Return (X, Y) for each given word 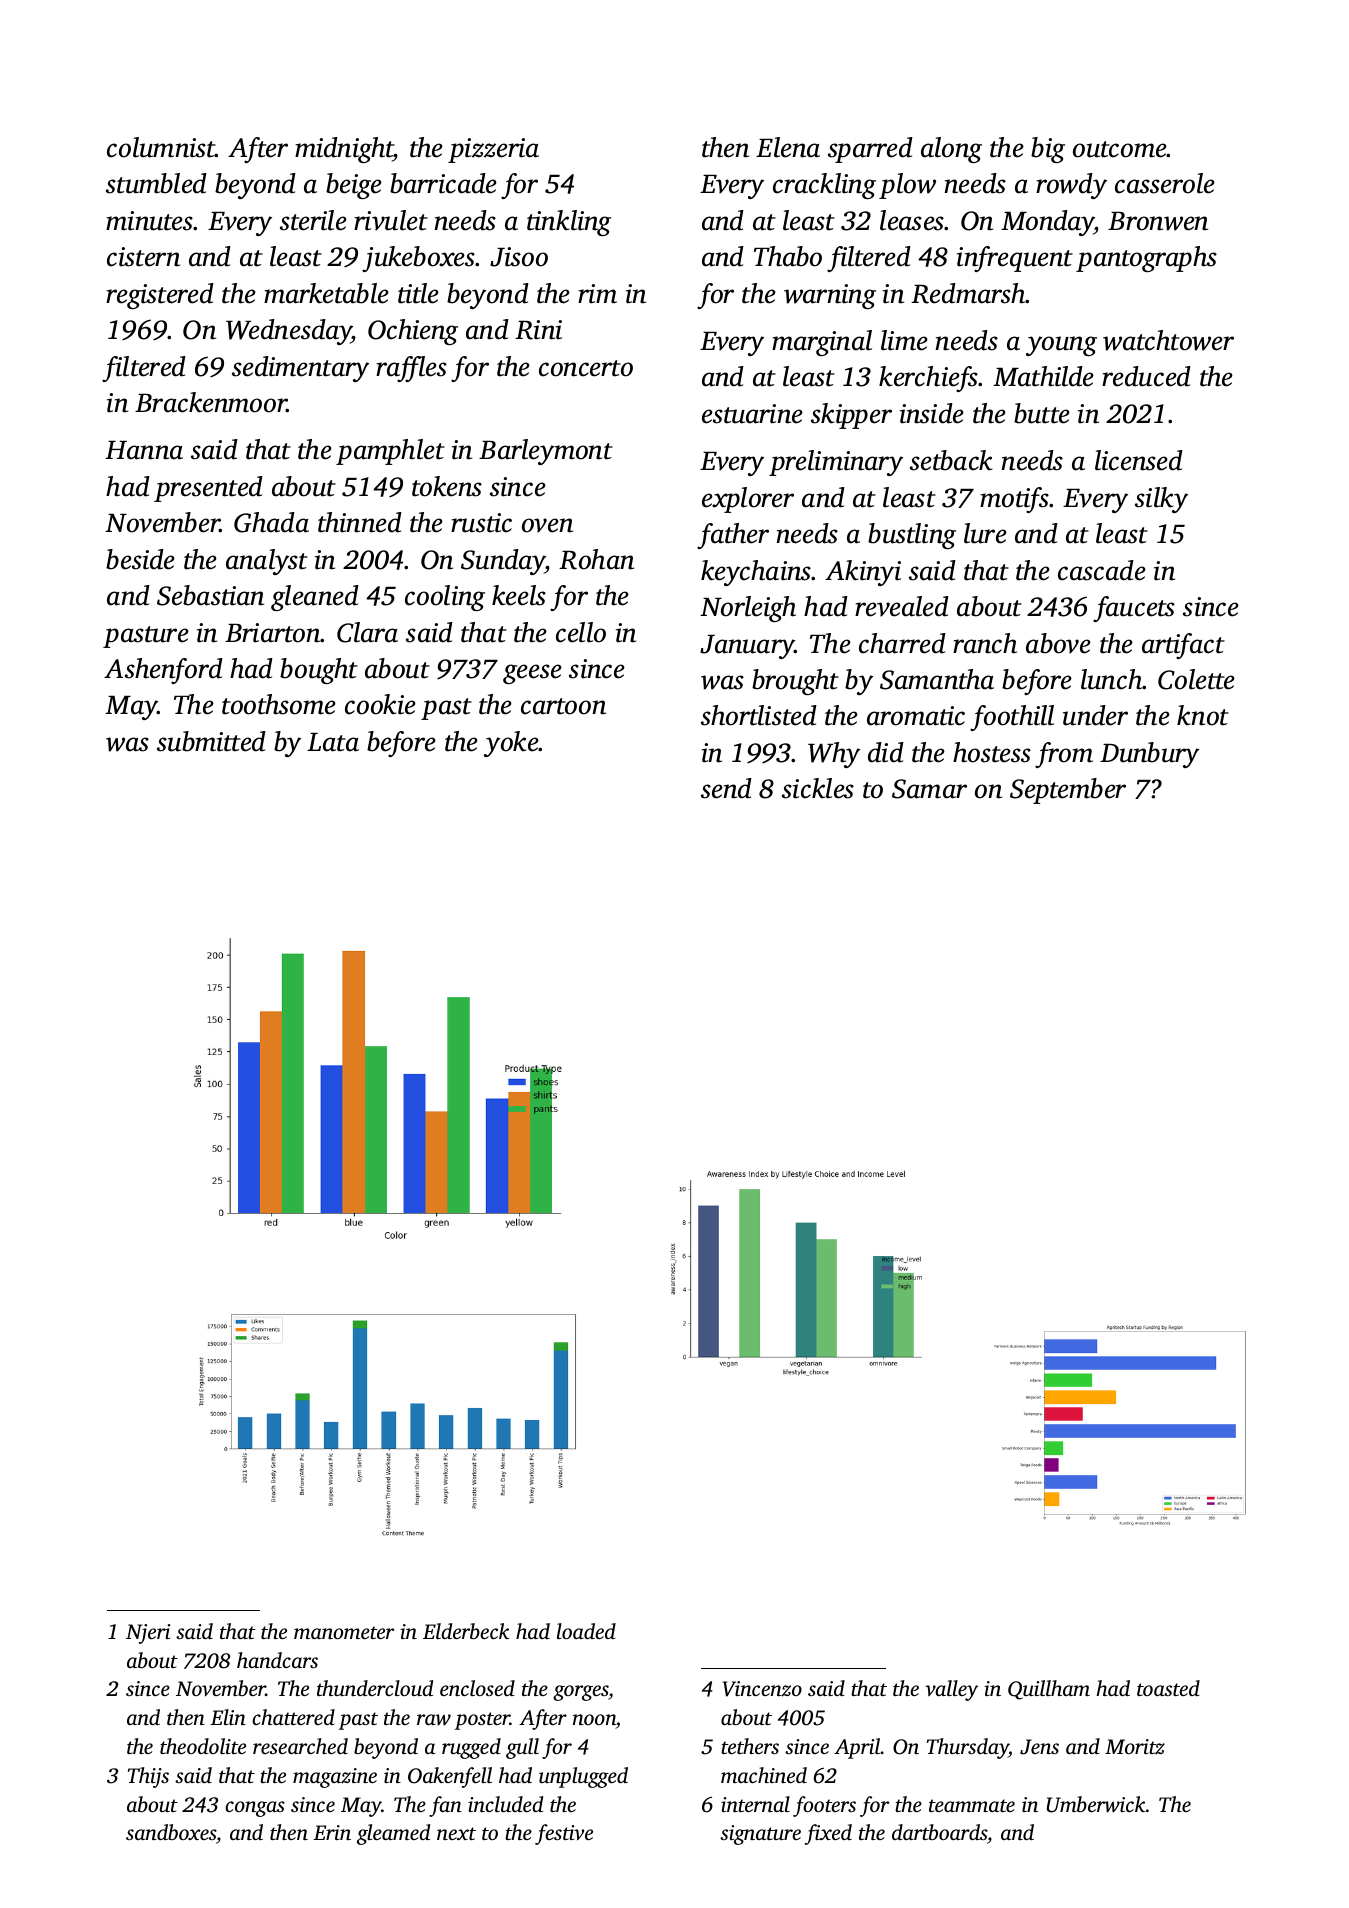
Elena (788, 147)
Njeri (148, 1634)
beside (140, 559)
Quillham (1049, 1690)
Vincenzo (762, 1689)
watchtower (1168, 340)
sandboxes (171, 1832)
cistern (143, 257)
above (1058, 643)
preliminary (836, 463)
